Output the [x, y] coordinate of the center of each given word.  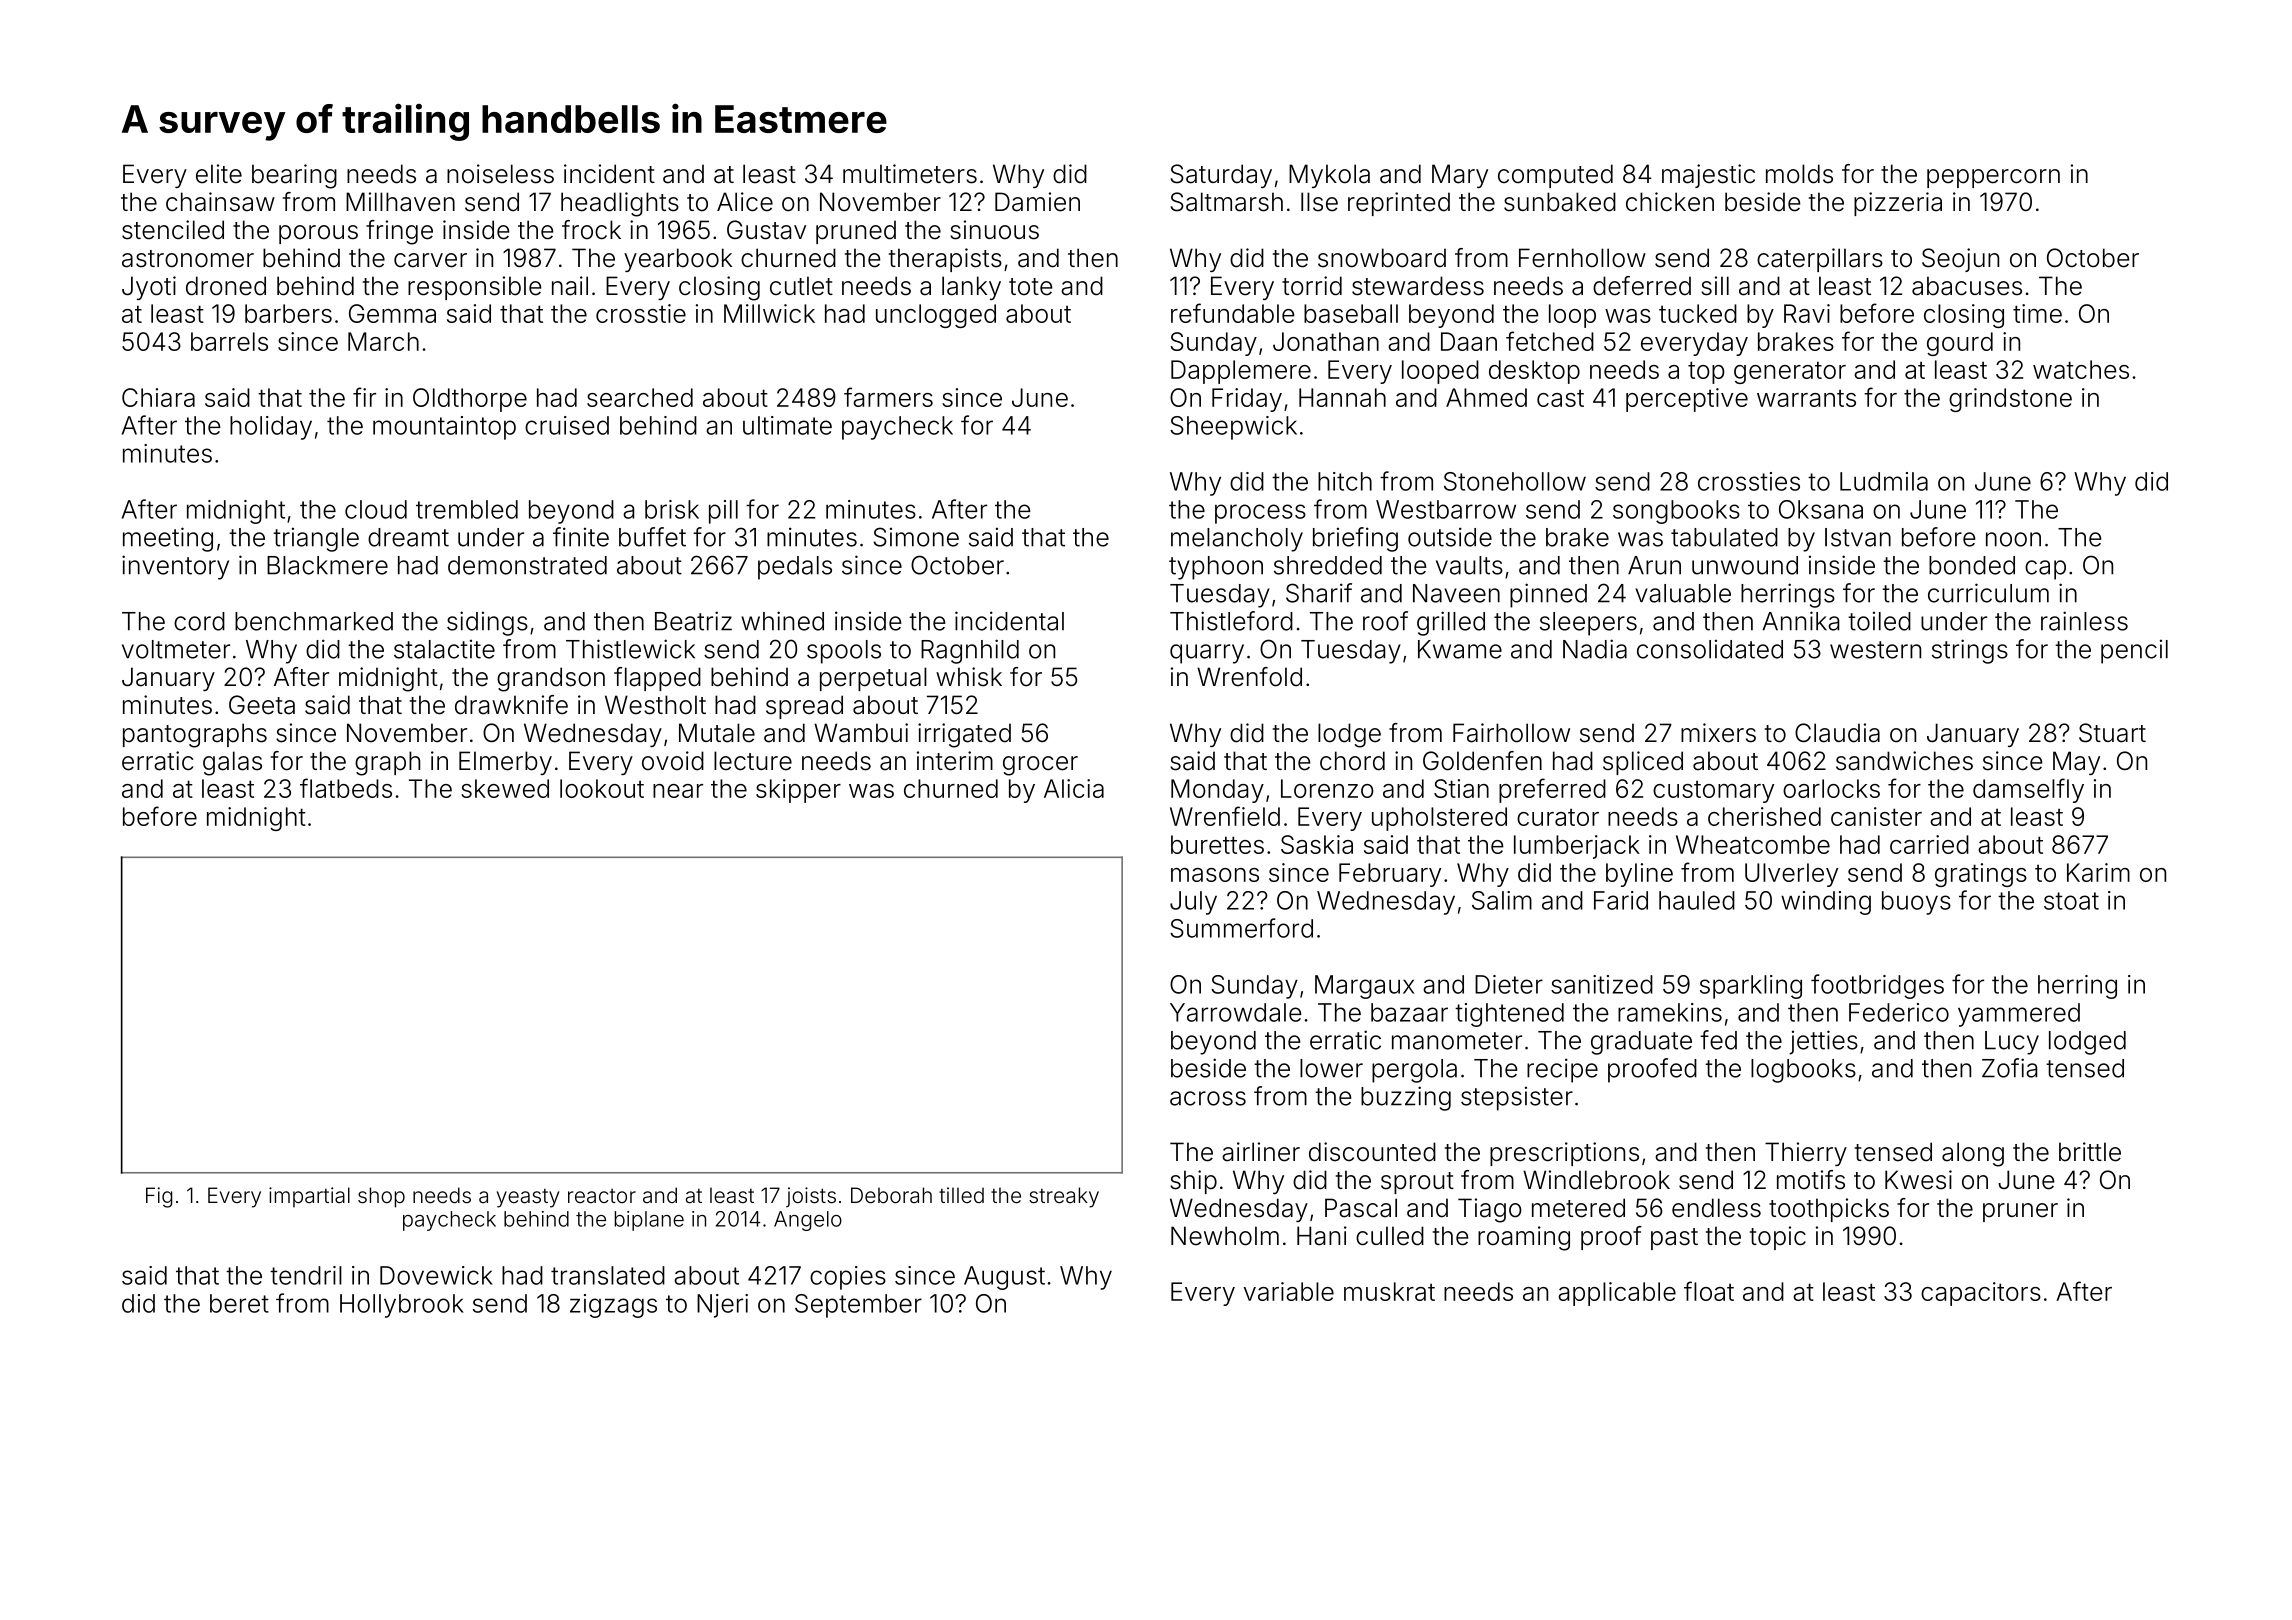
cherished [1764, 816]
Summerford [1241, 928]
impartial [309, 1197]
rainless [2084, 621]
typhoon [1216, 568]
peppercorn [1993, 178]
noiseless [500, 174]
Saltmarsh [1227, 202]
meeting [168, 539]
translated [608, 1275]
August [1004, 1278]
